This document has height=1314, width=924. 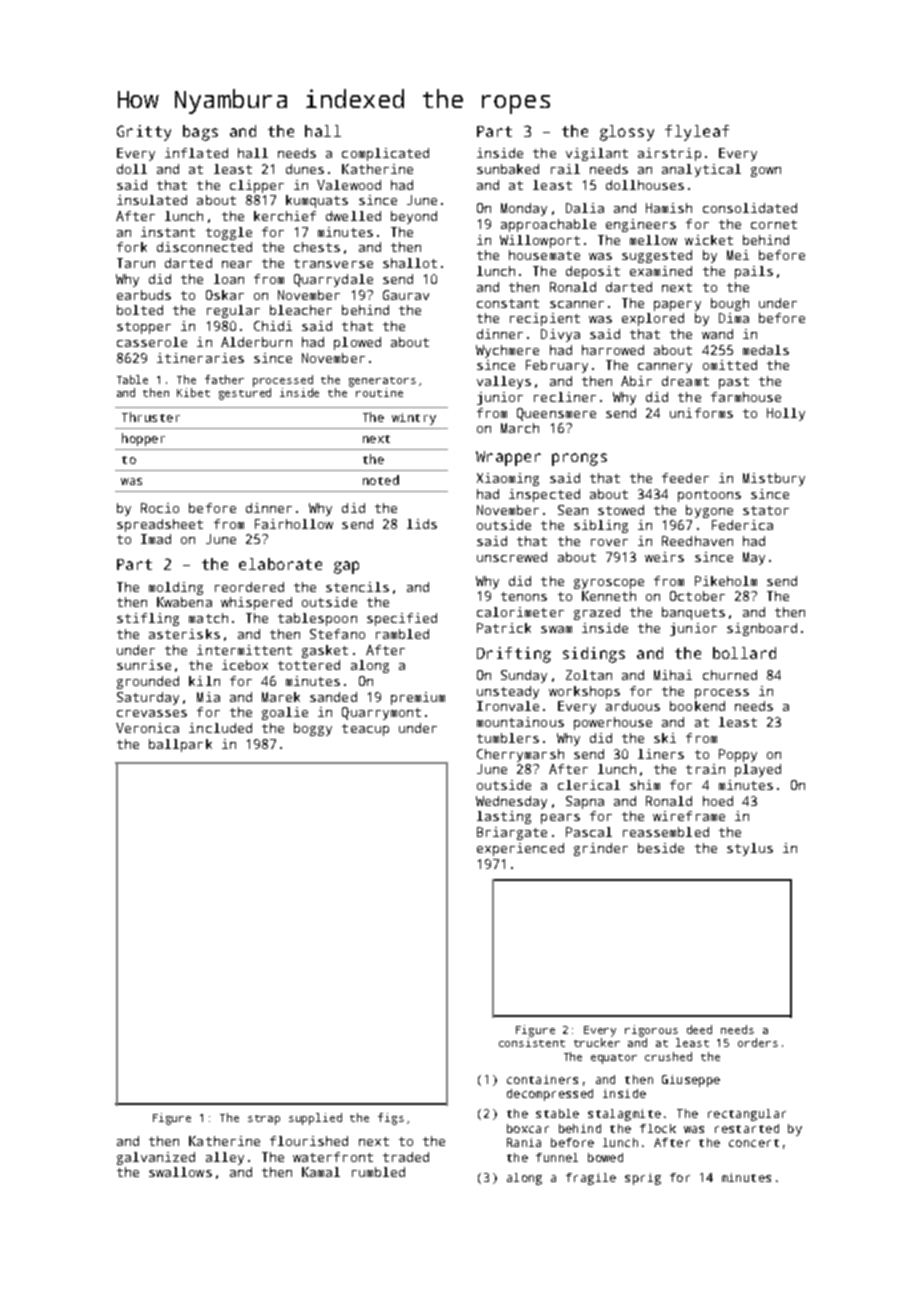 I want to click on wintry, so click(x=414, y=419).
